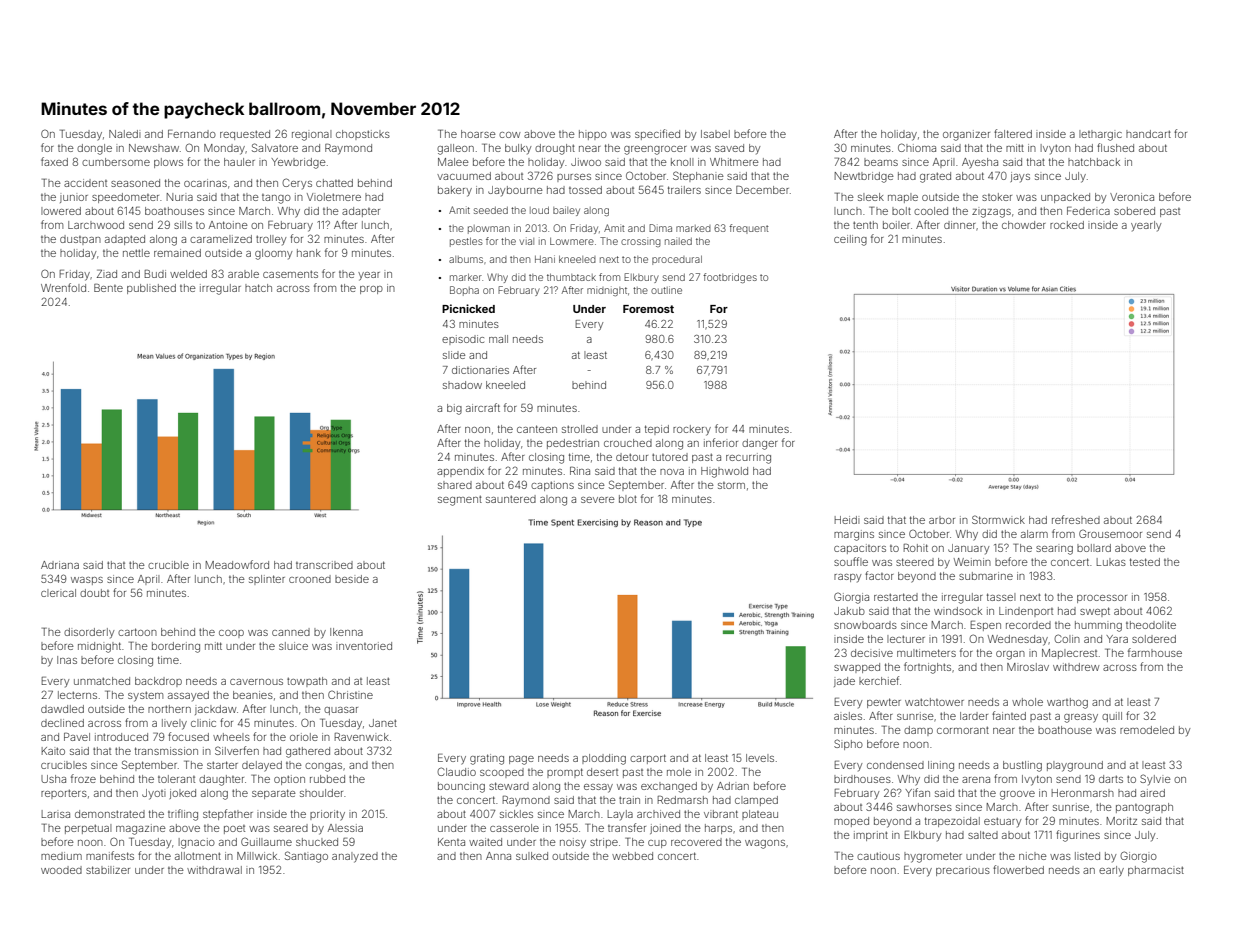 The height and width of the page is (952, 1233). I want to click on wasps, so click(87, 581).
